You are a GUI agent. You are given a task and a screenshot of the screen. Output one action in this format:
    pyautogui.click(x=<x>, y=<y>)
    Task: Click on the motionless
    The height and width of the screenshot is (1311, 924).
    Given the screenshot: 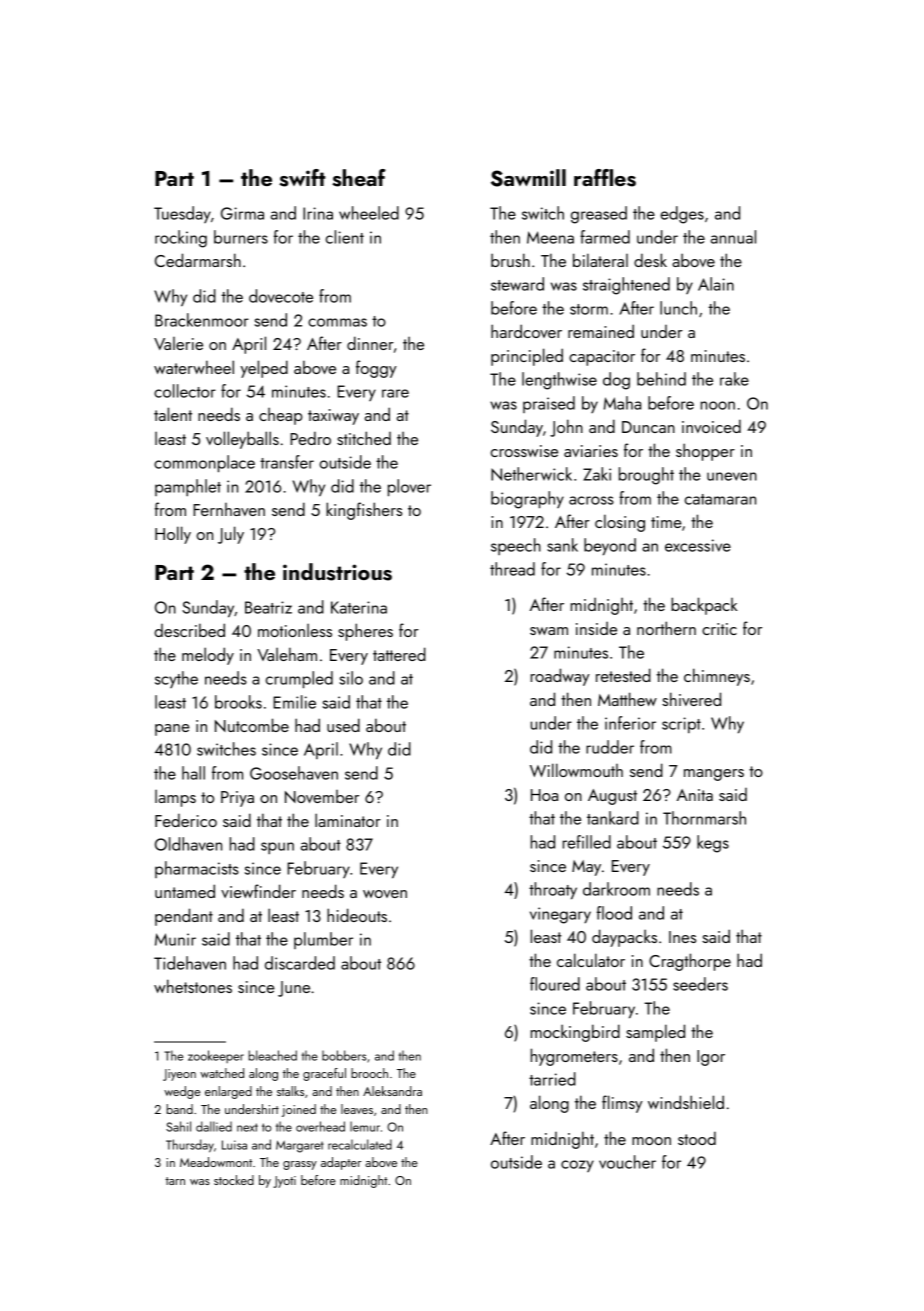 What is the action you would take?
    pyautogui.click(x=295, y=630)
